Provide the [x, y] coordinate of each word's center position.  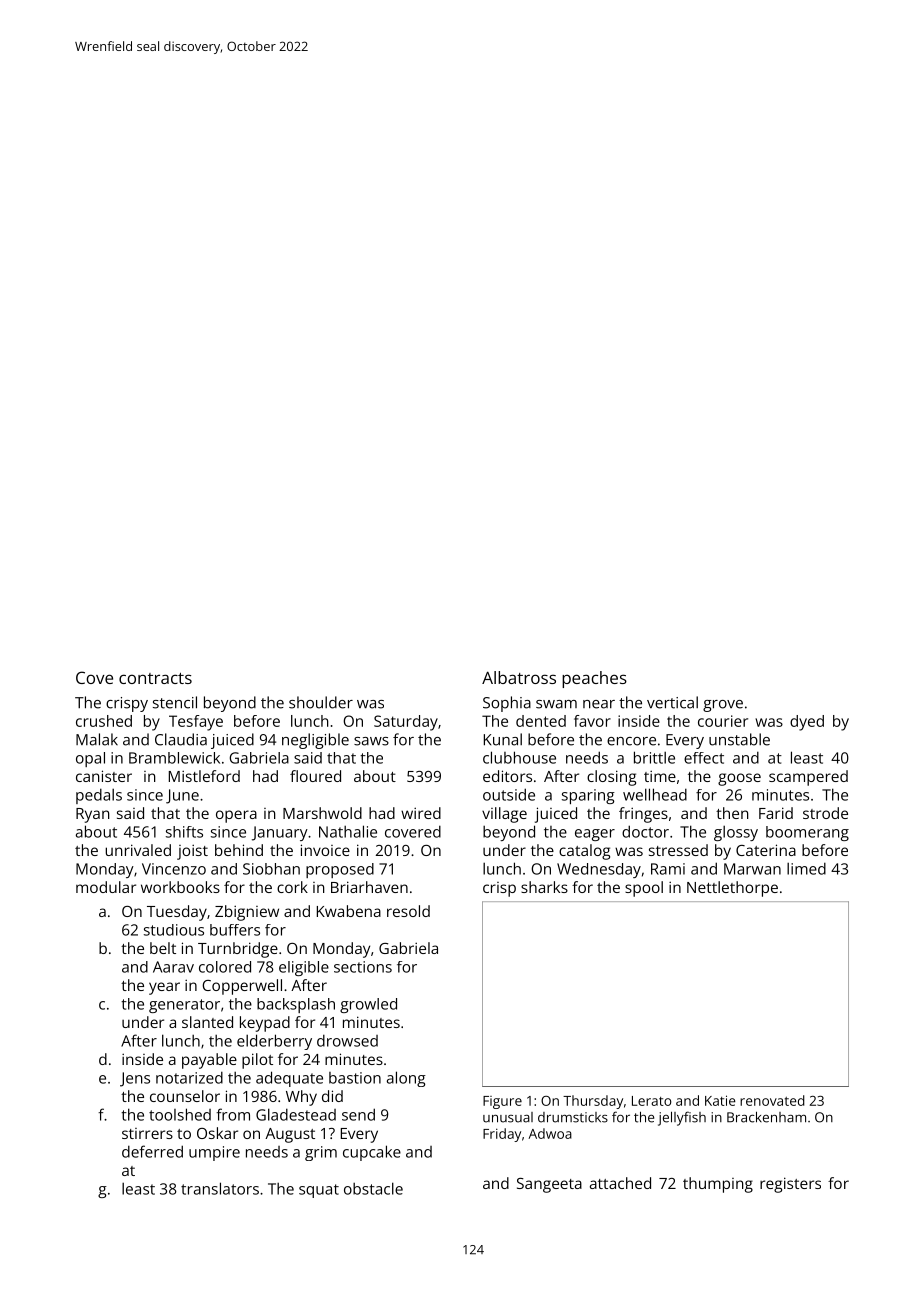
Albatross [519, 677]
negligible [315, 741]
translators [220, 1188]
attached [620, 1183]
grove [723, 706]
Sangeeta [549, 1185]
